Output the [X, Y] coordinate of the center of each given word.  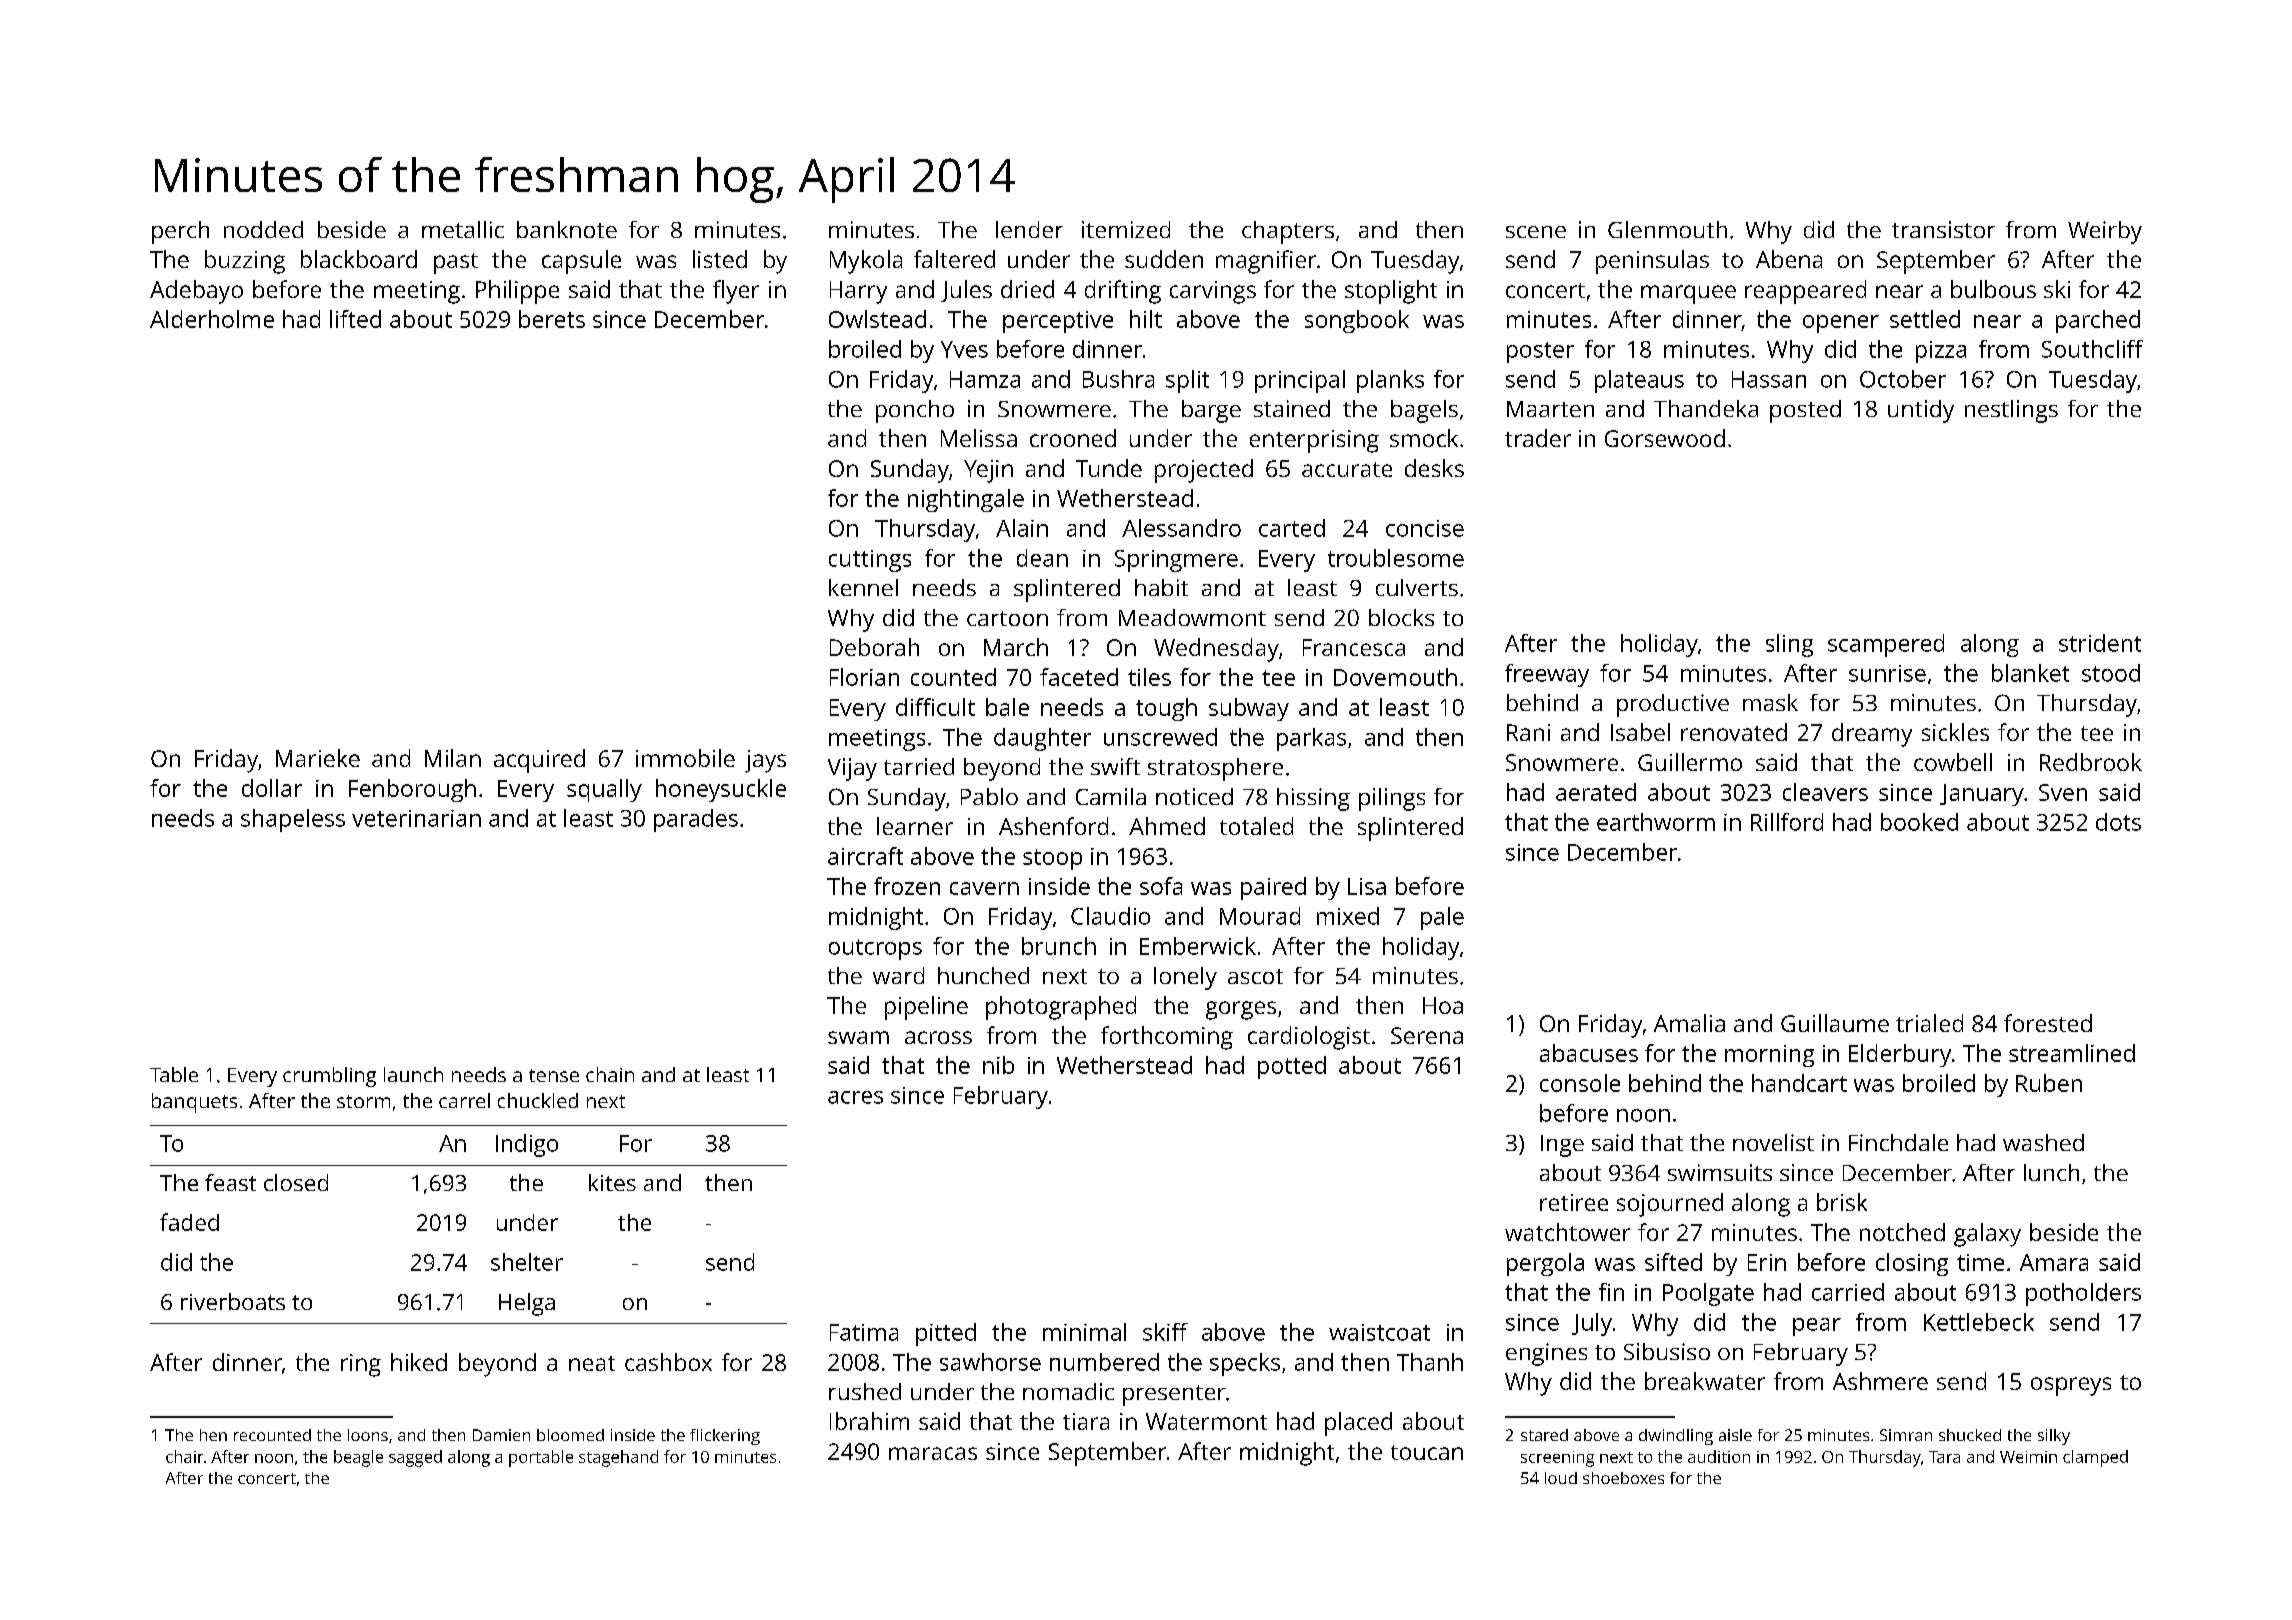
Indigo [527, 1145]
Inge [1562, 1146]
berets [552, 319]
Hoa [1443, 1005]
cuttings [870, 561]
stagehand [618, 1458]
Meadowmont [1192, 617]
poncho [915, 411]
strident [2100, 643]
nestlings [2011, 411]
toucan [1427, 1452]
